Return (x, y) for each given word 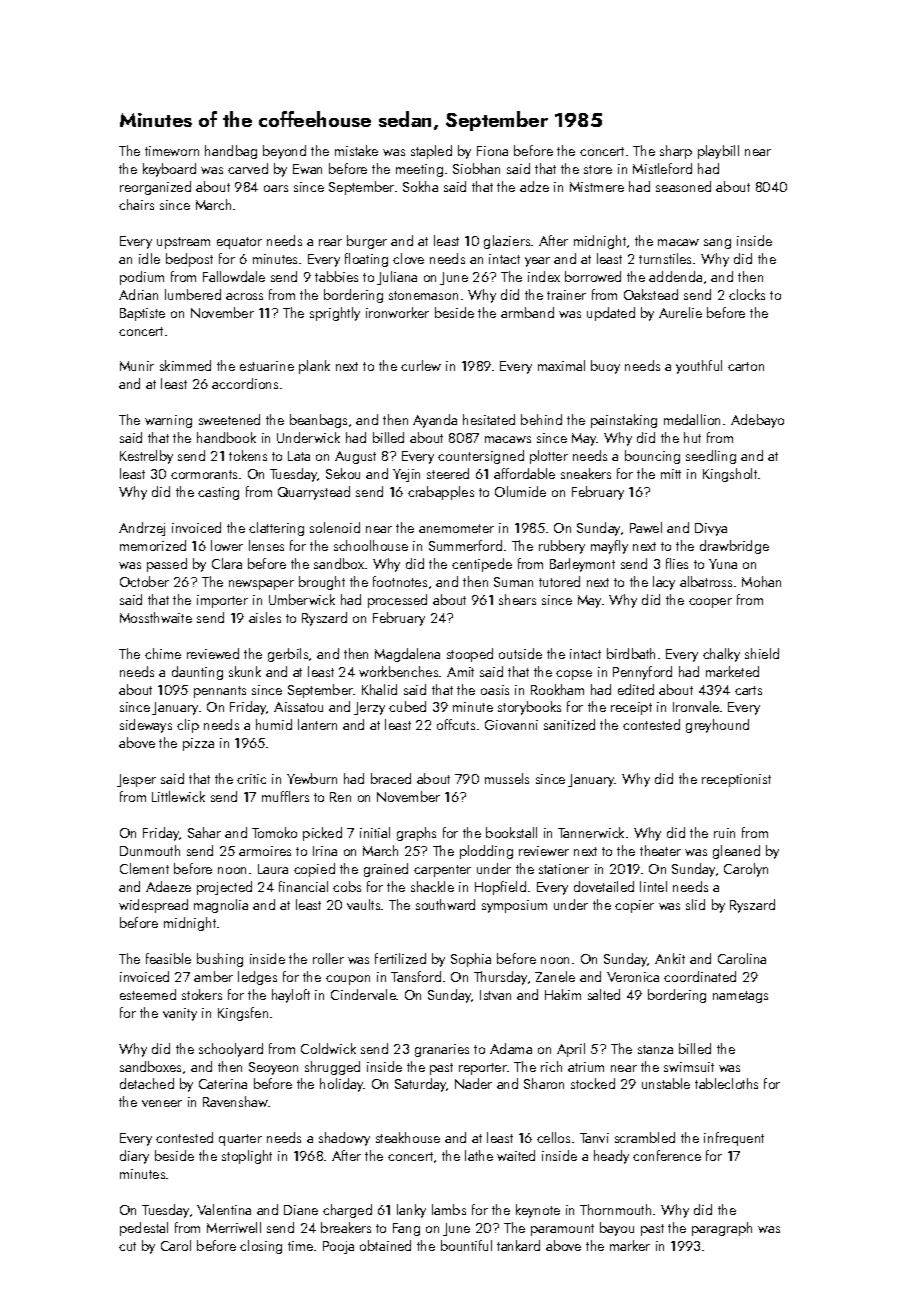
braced (391, 778)
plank (314, 367)
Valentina (224, 1209)
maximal (561, 365)
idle (149, 258)
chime (163, 653)
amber (213, 976)
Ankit (670, 958)
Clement (144, 868)
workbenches (398, 671)
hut (692, 437)
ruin (724, 833)
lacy (664, 583)
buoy (605, 367)
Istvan (495, 995)
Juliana (397, 278)
